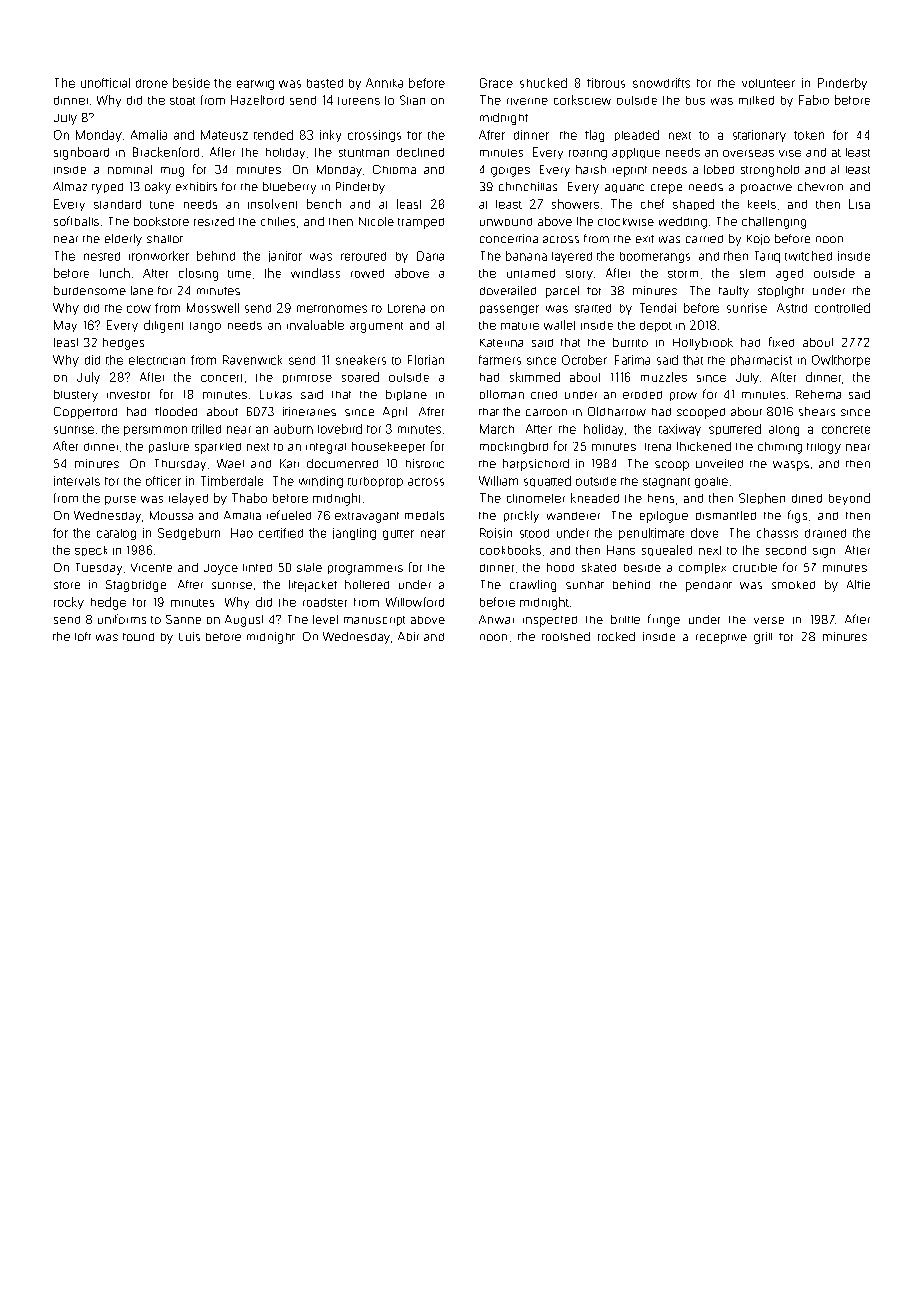 The height and width of the page is (1308, 924). What do you see at coordinates (617, 411) in the page?
I see `Oldharrow` at bounding box center [617, 411].
